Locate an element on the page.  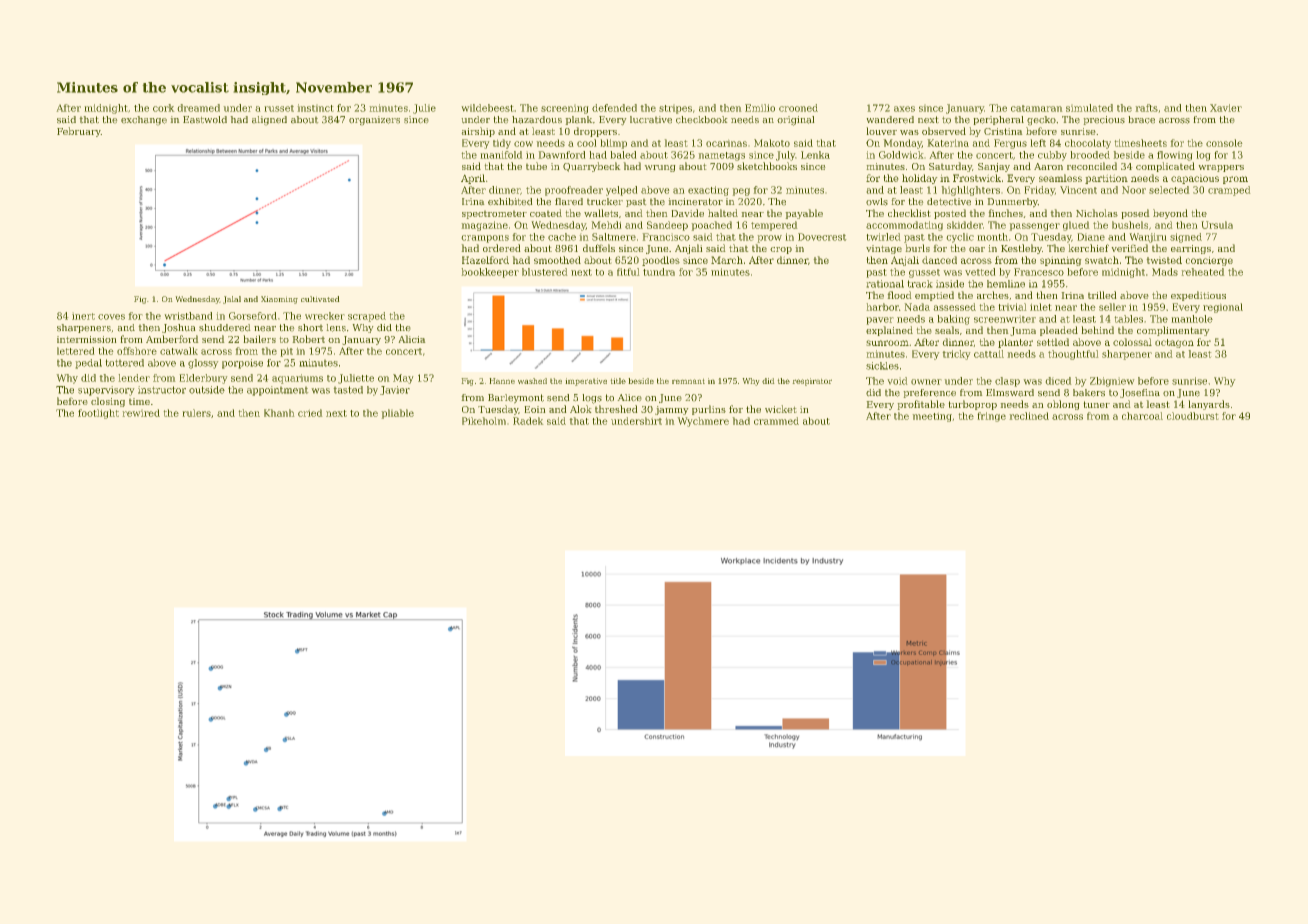
organizers is located at coordinates (374, 120).
